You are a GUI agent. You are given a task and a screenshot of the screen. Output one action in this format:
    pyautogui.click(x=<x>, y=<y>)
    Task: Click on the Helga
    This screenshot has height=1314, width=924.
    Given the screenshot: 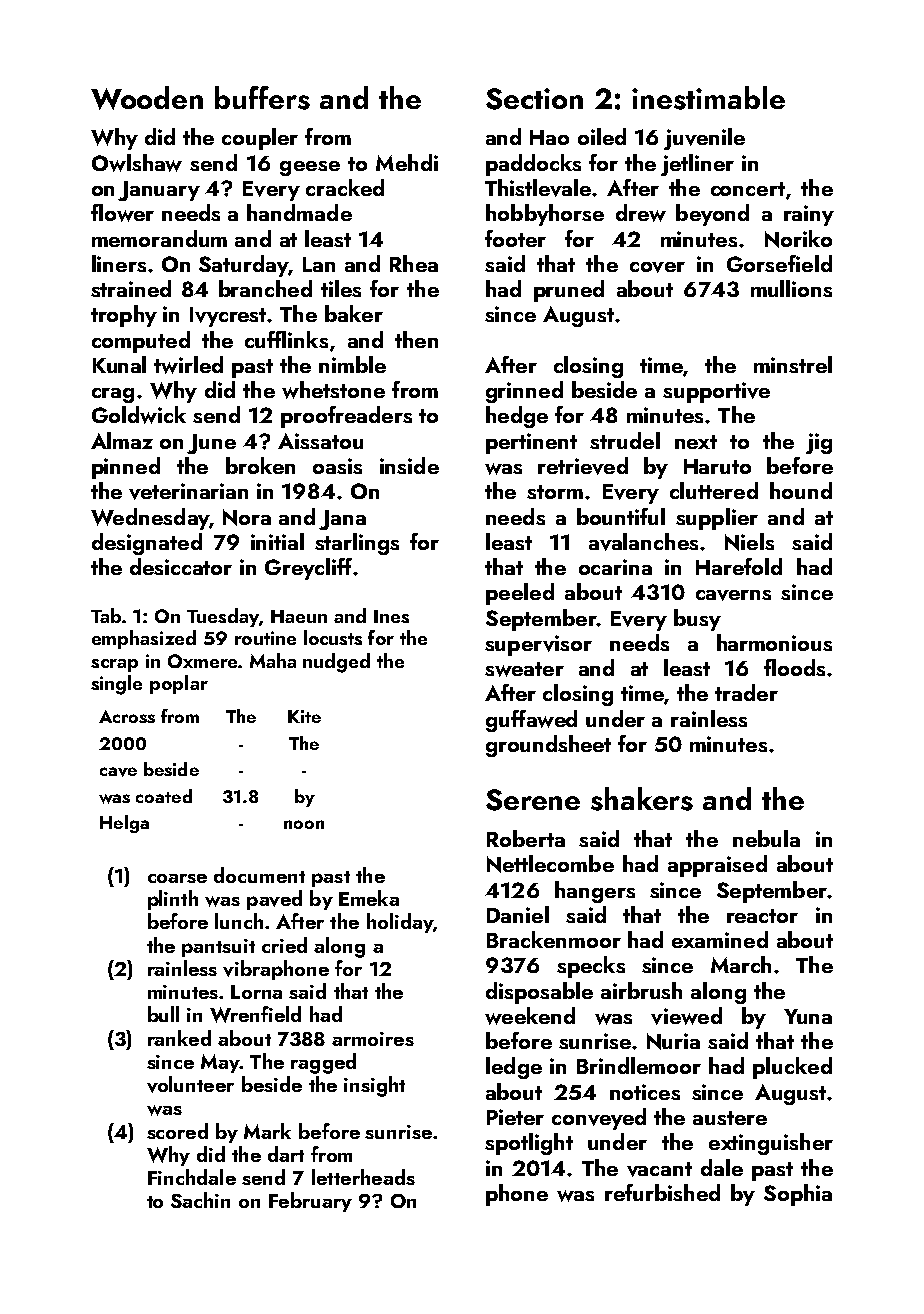 What is the action you would take?
    pyautogui.click(x=124, y=824)
